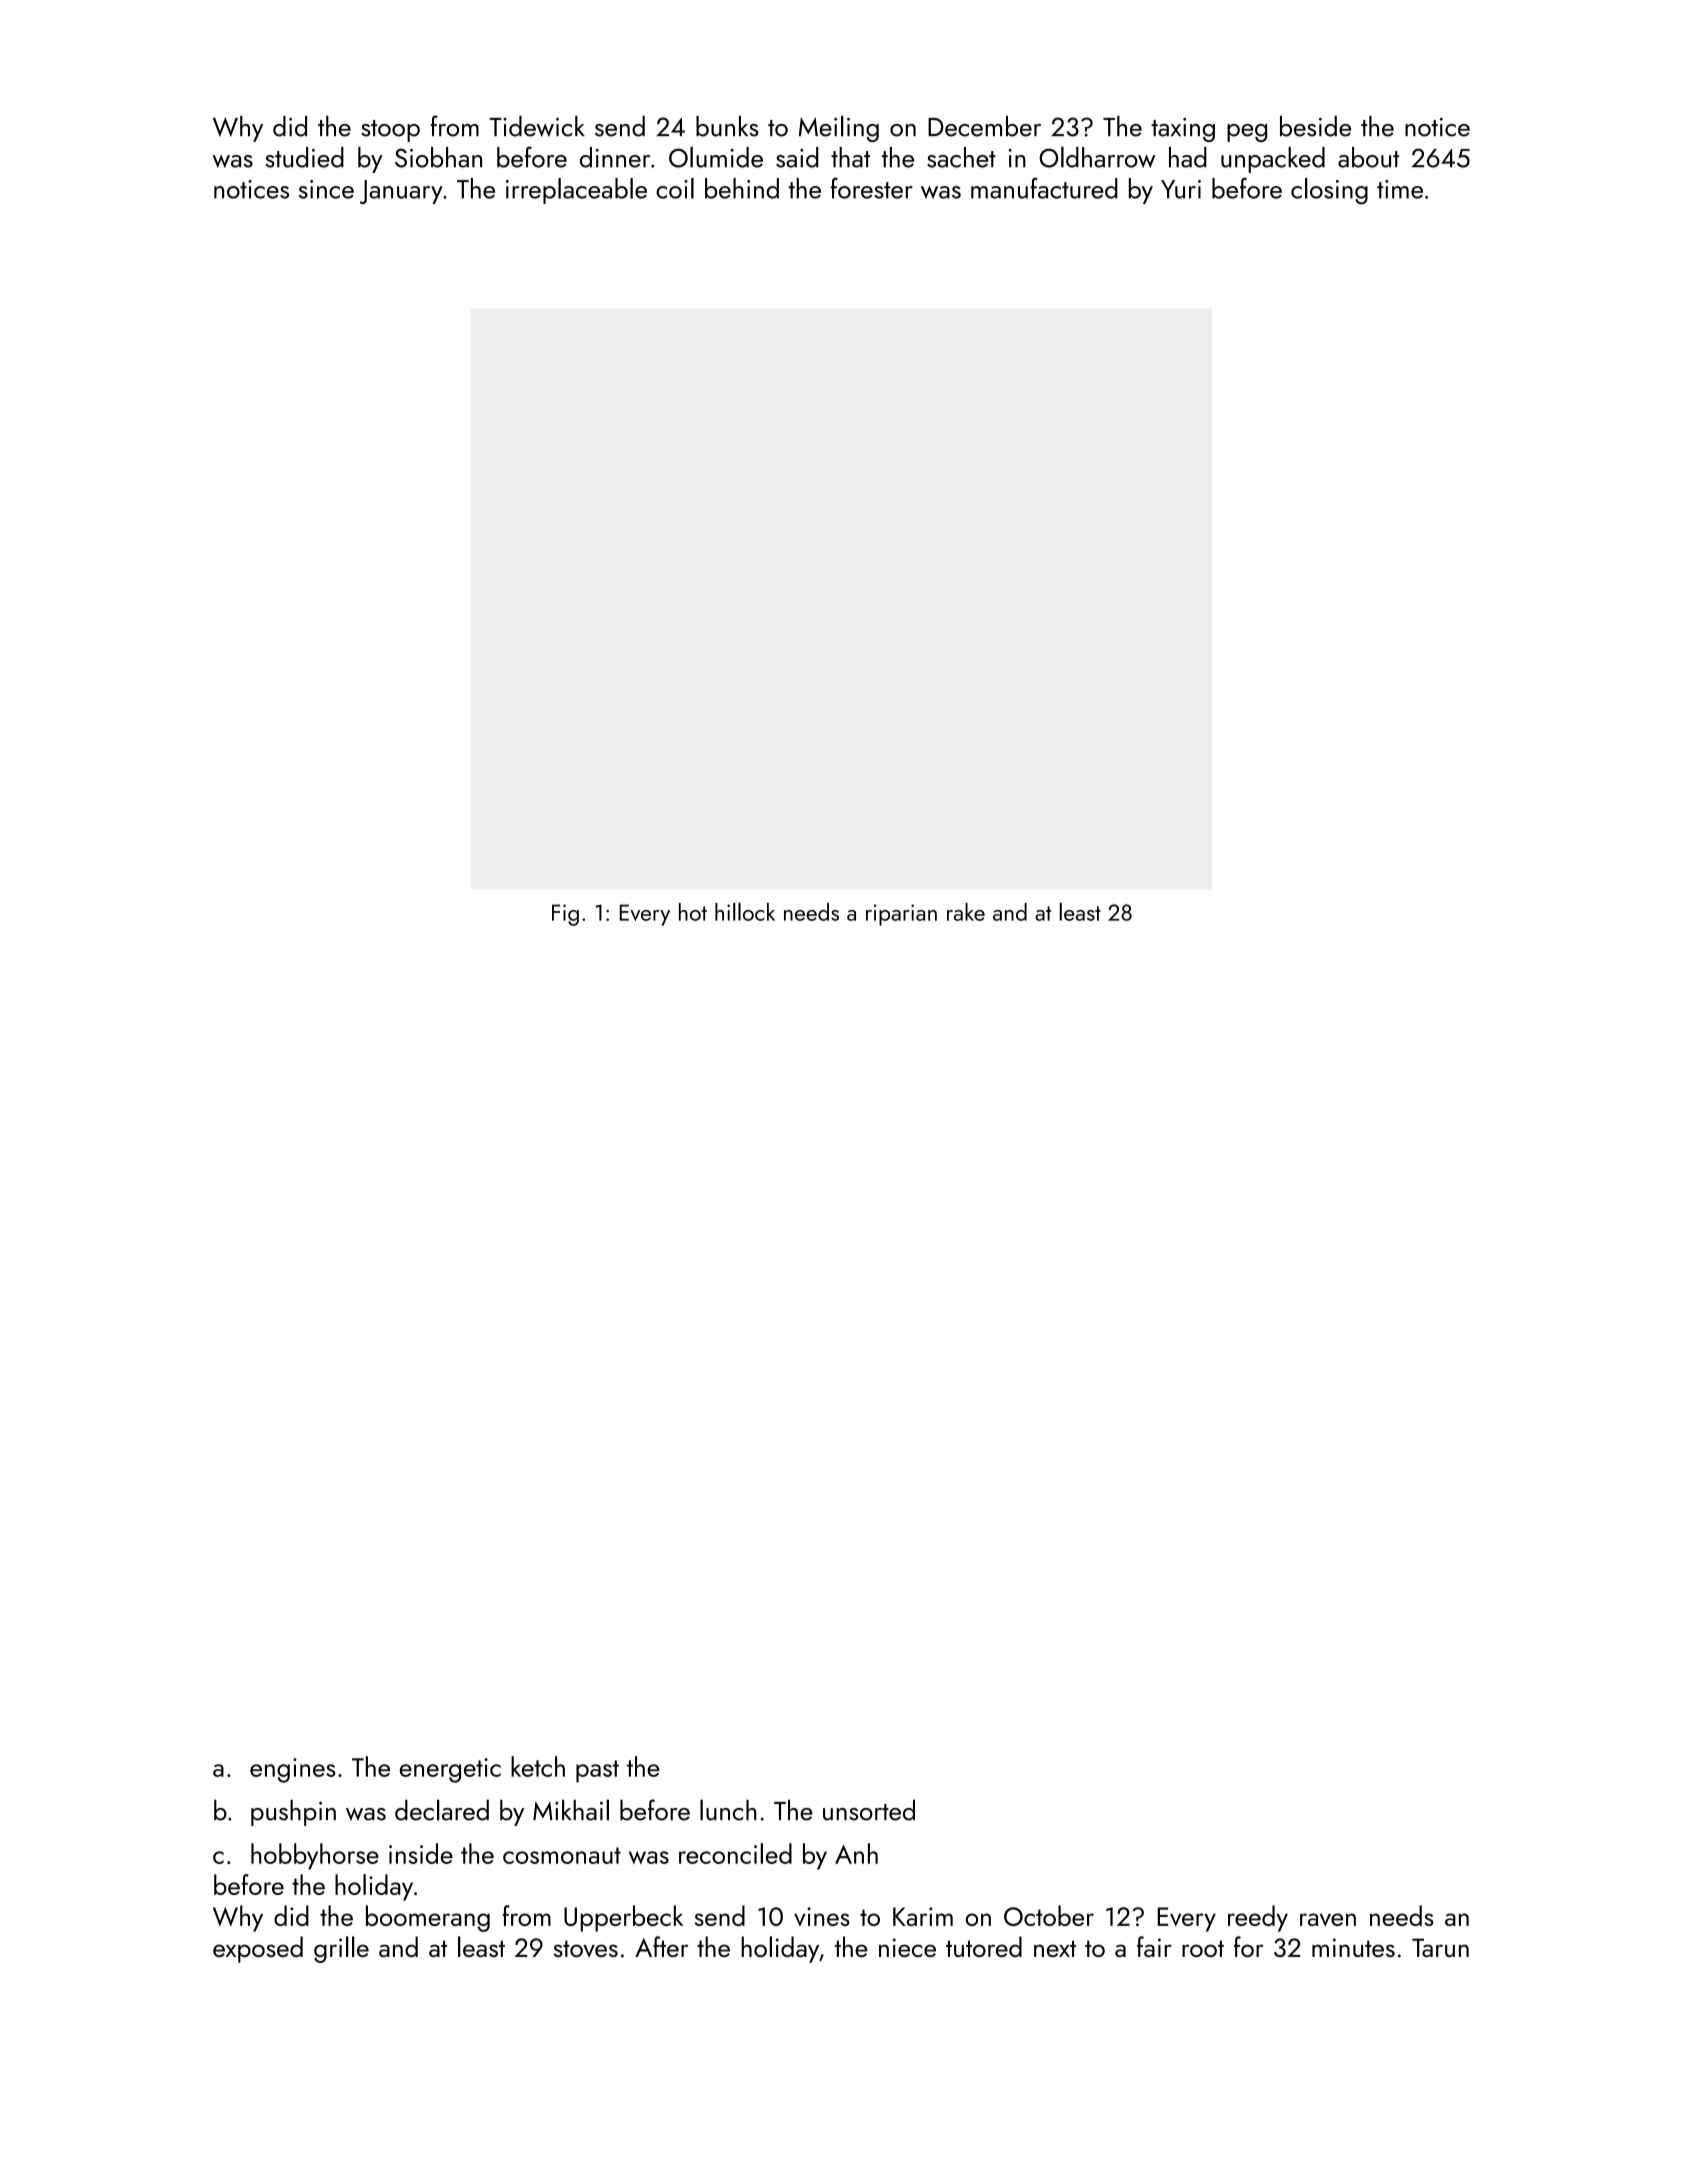 The image size is (1683, 2178). What do you see at coordinates (438, 157) in the screenshot?
I see `Siobhan` at bounding box center [438, 157].
